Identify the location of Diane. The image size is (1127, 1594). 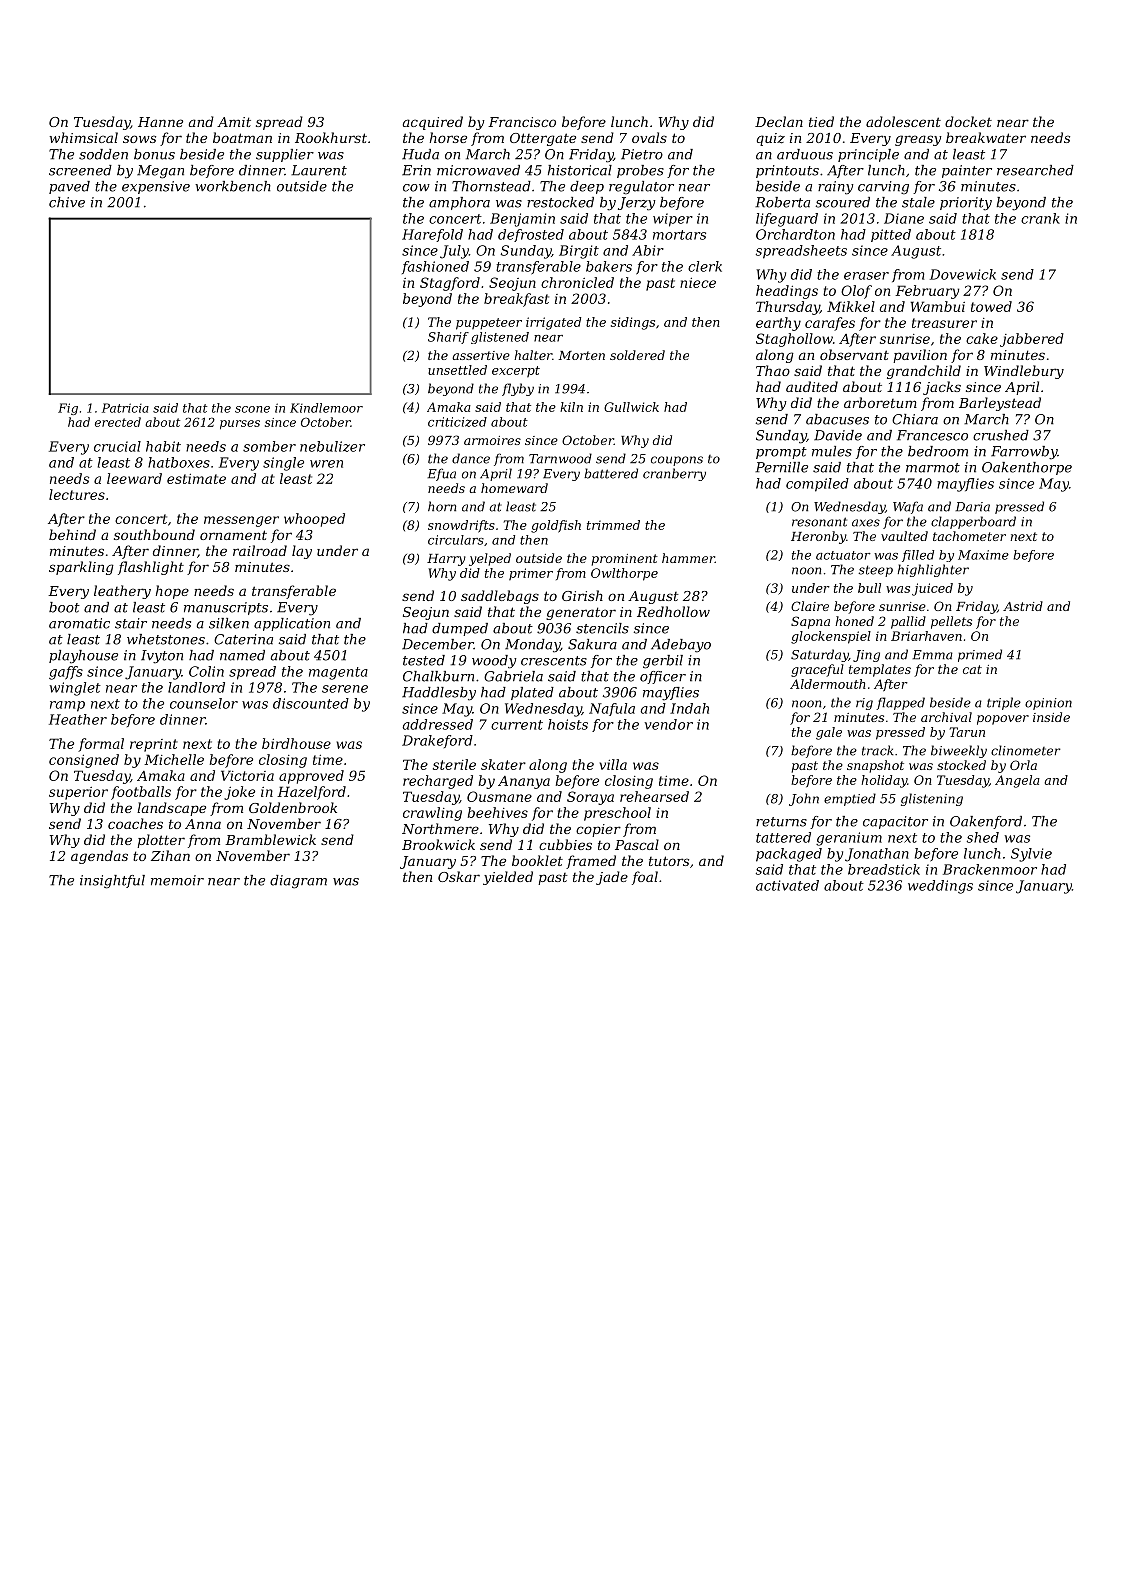
(904, 218).
